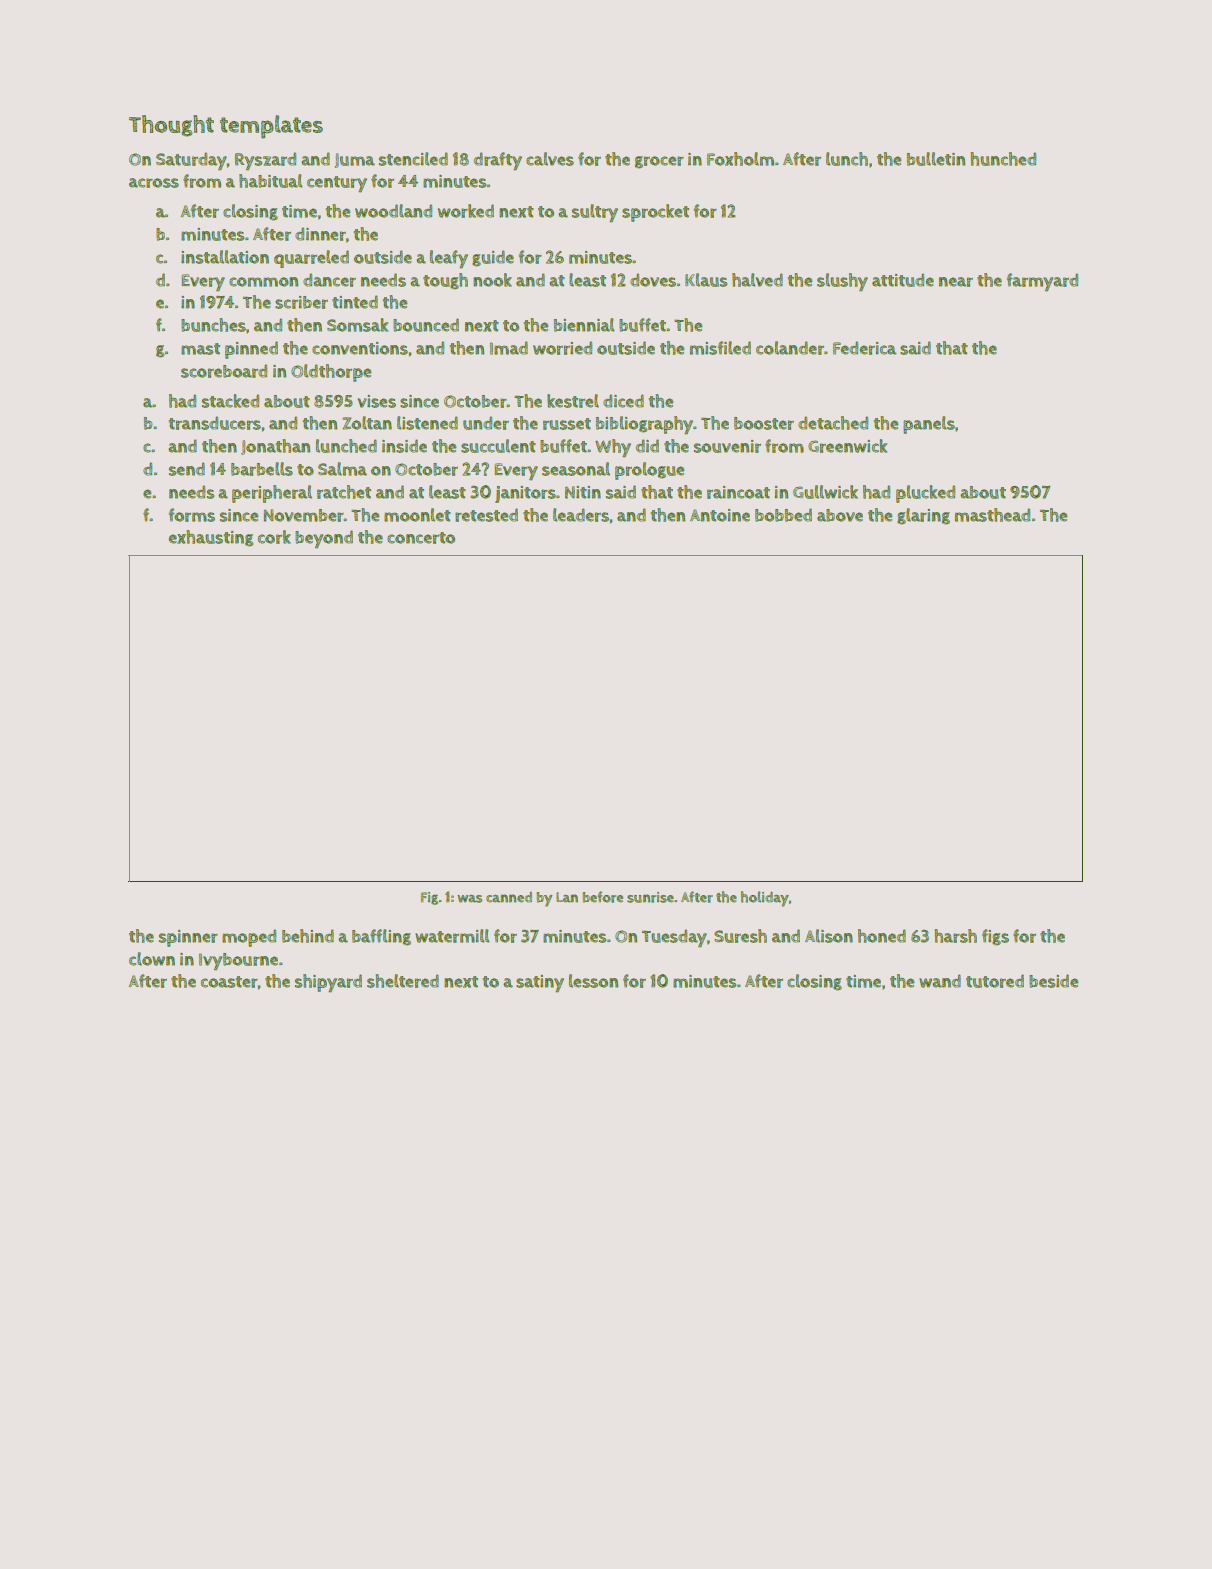  Describe the element at coordinates (1042, 282) in the screenshot. I see `farmyard` at that location.
